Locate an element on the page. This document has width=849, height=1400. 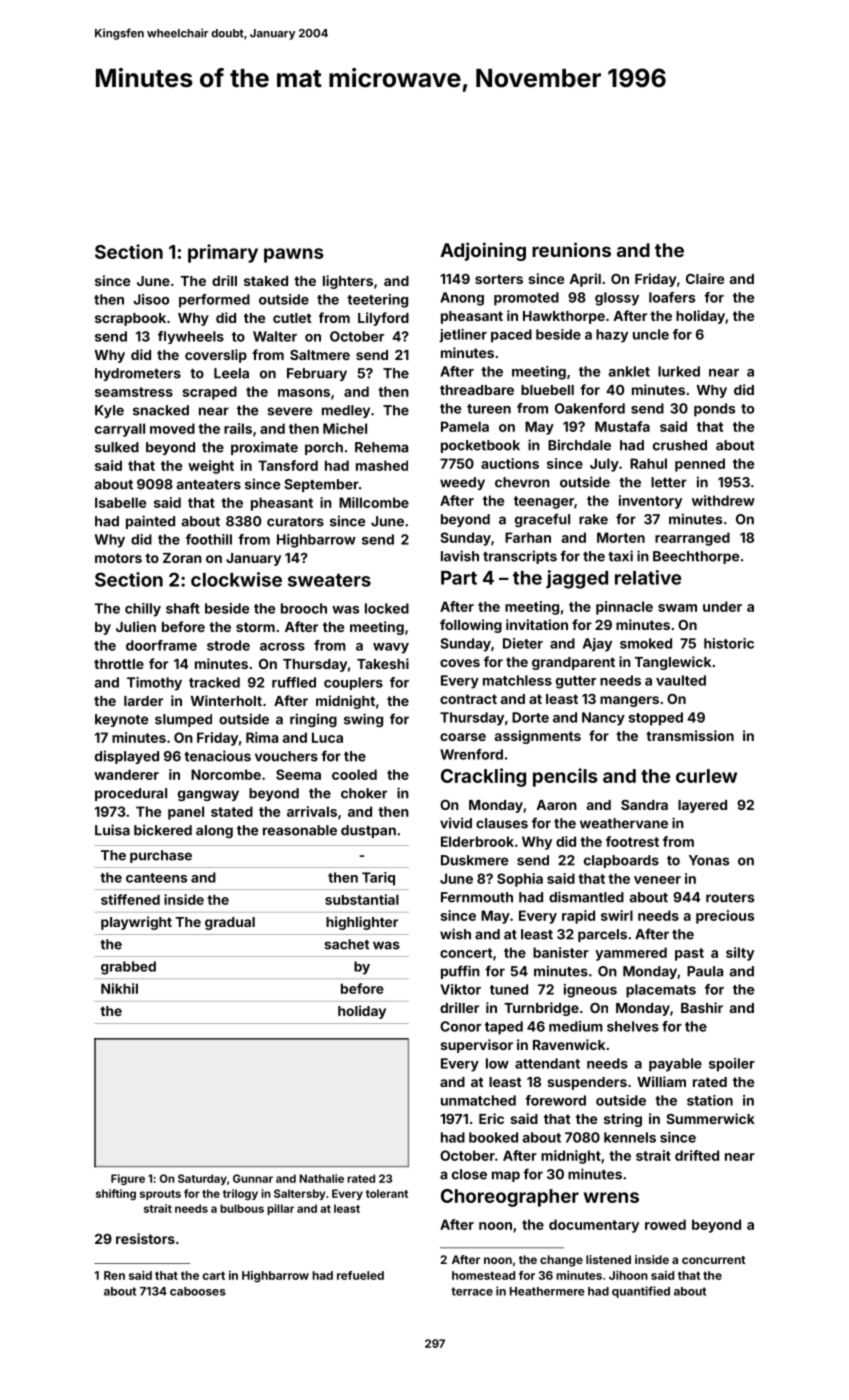
wanderer is located at coordinates (126, 774).
